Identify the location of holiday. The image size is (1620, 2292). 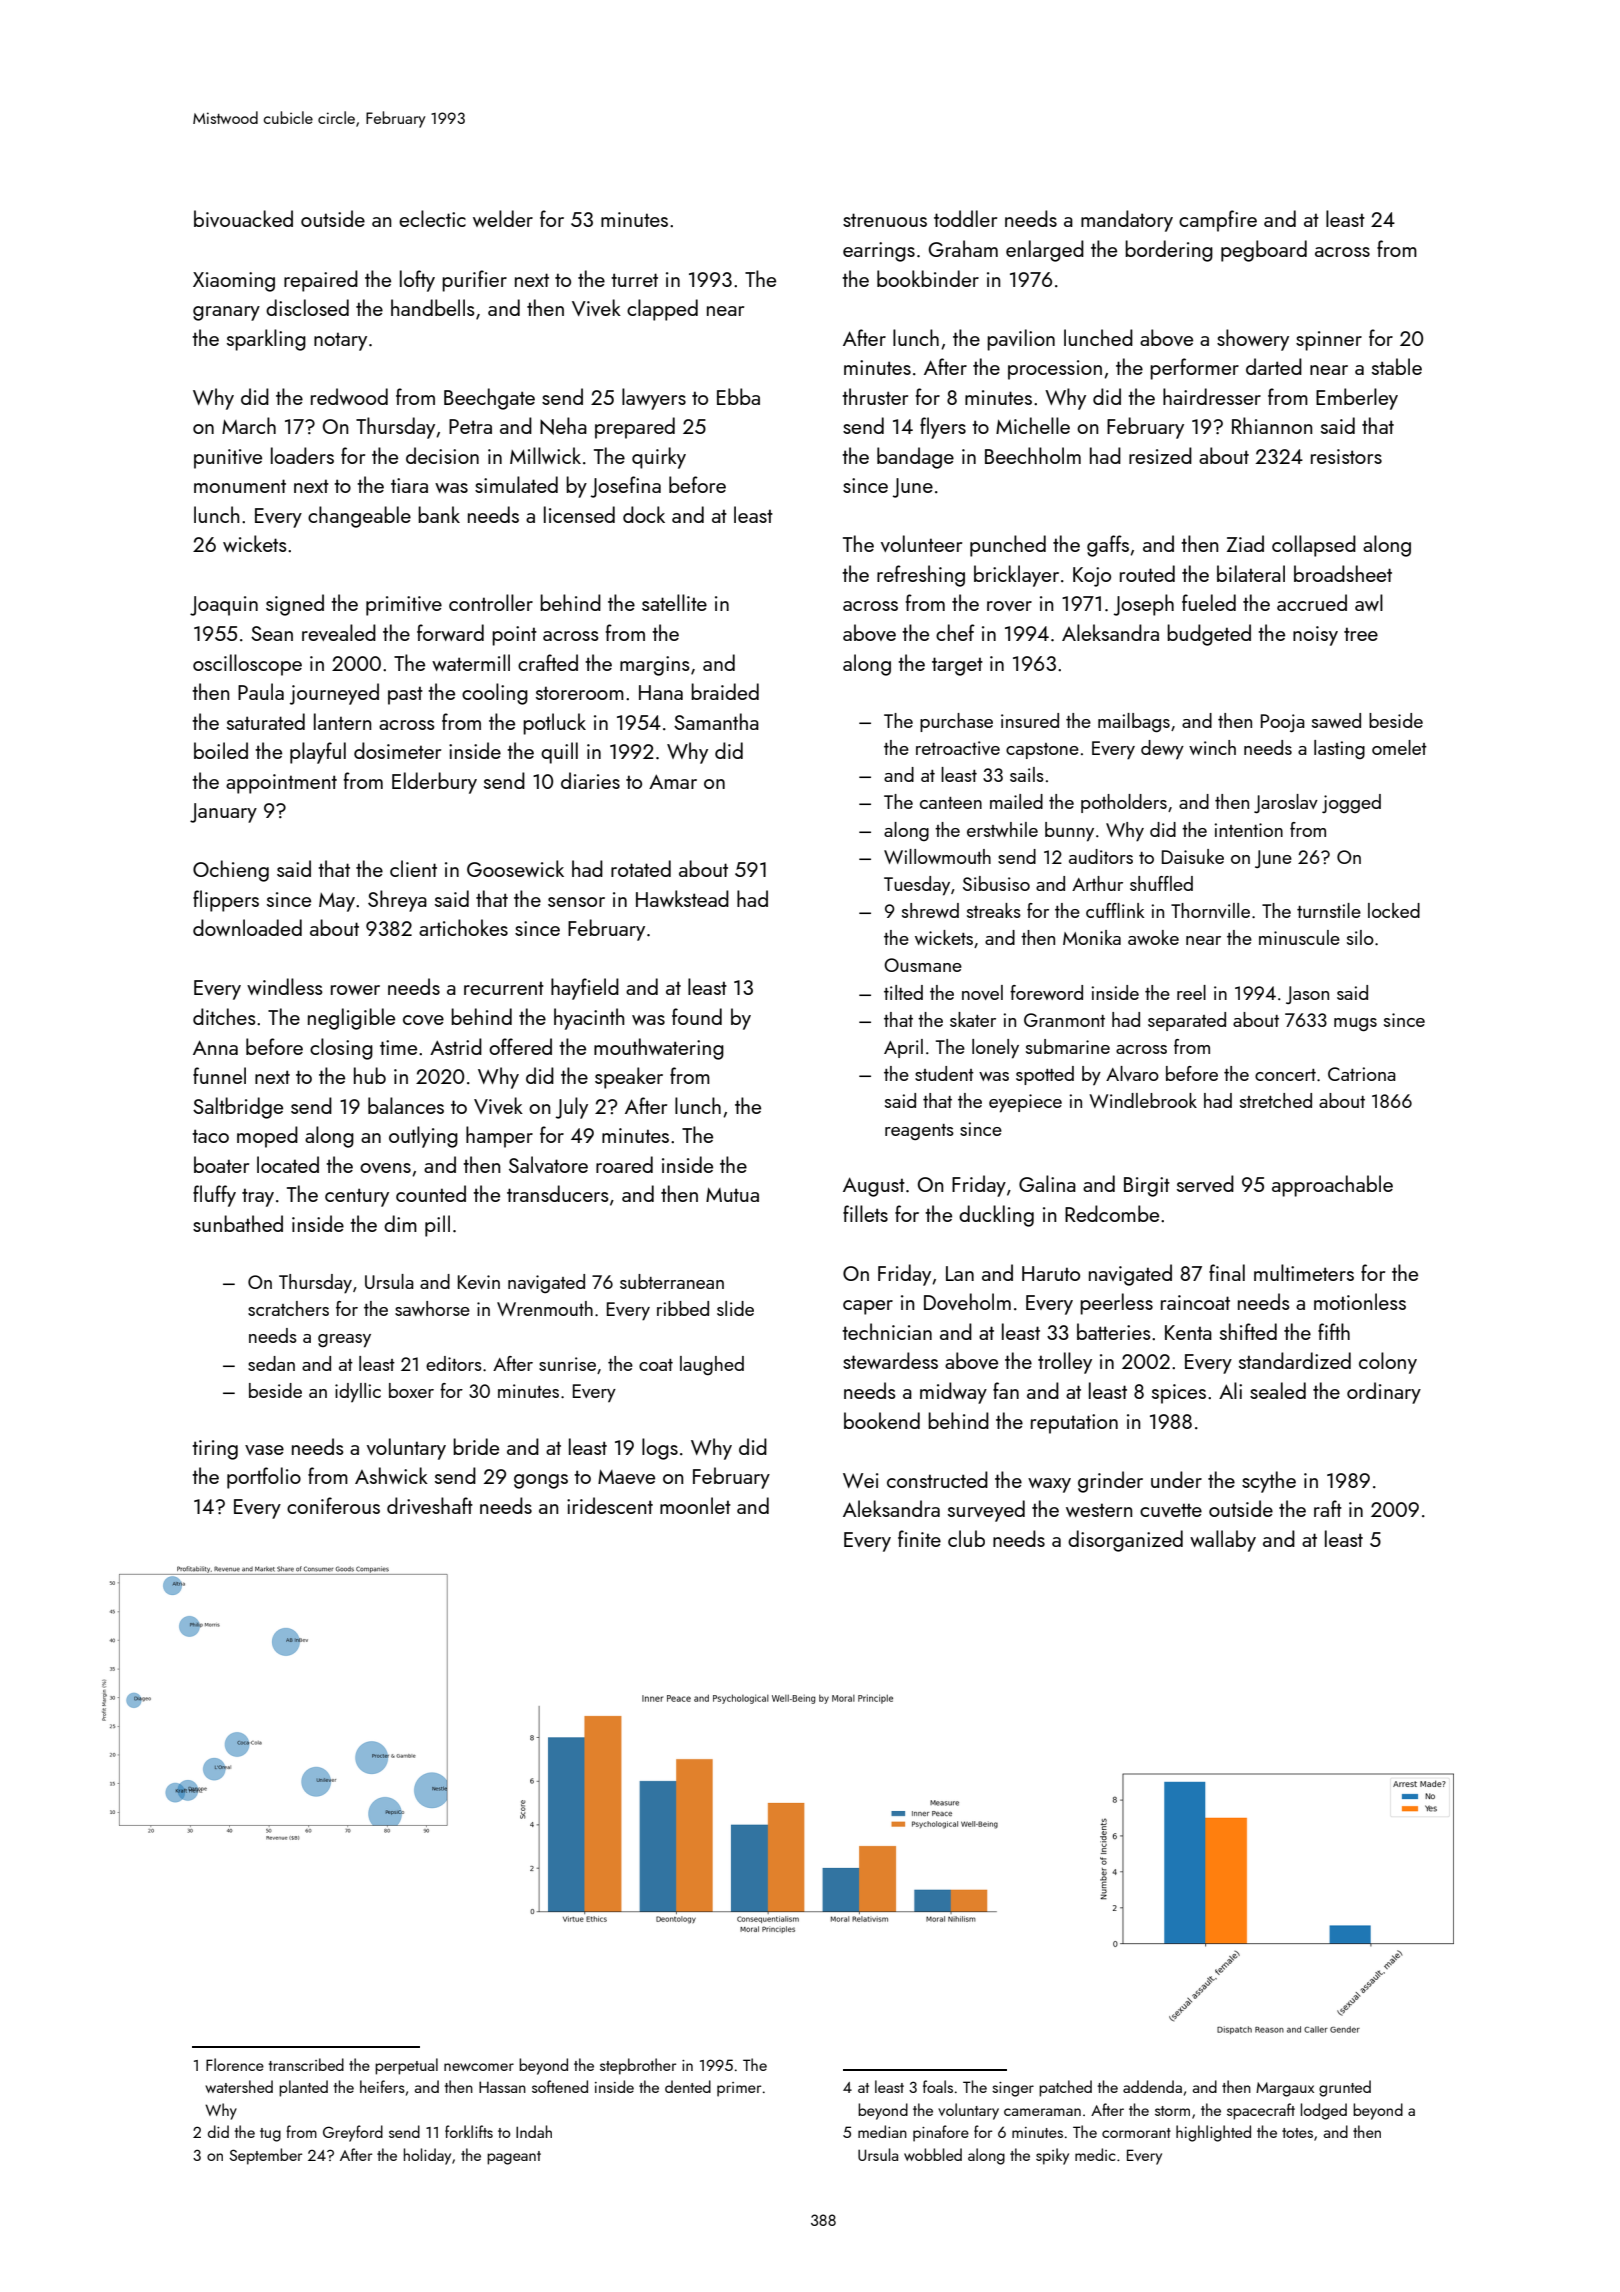
(427, 2156).
